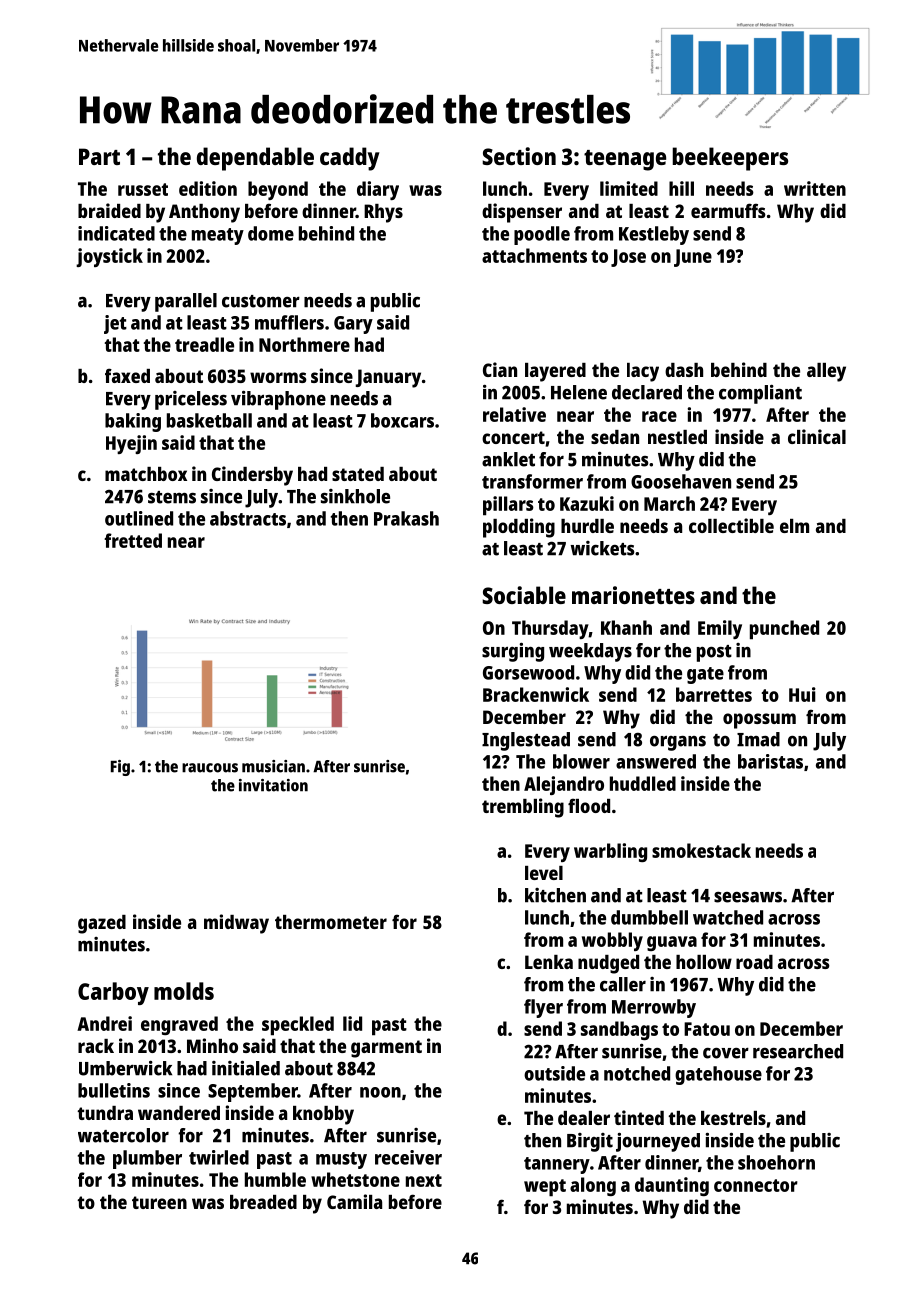 The image size is (924, 1311). Describe the element at coordinates (519, 156) in the screenshot. I see `Section` at that location.
